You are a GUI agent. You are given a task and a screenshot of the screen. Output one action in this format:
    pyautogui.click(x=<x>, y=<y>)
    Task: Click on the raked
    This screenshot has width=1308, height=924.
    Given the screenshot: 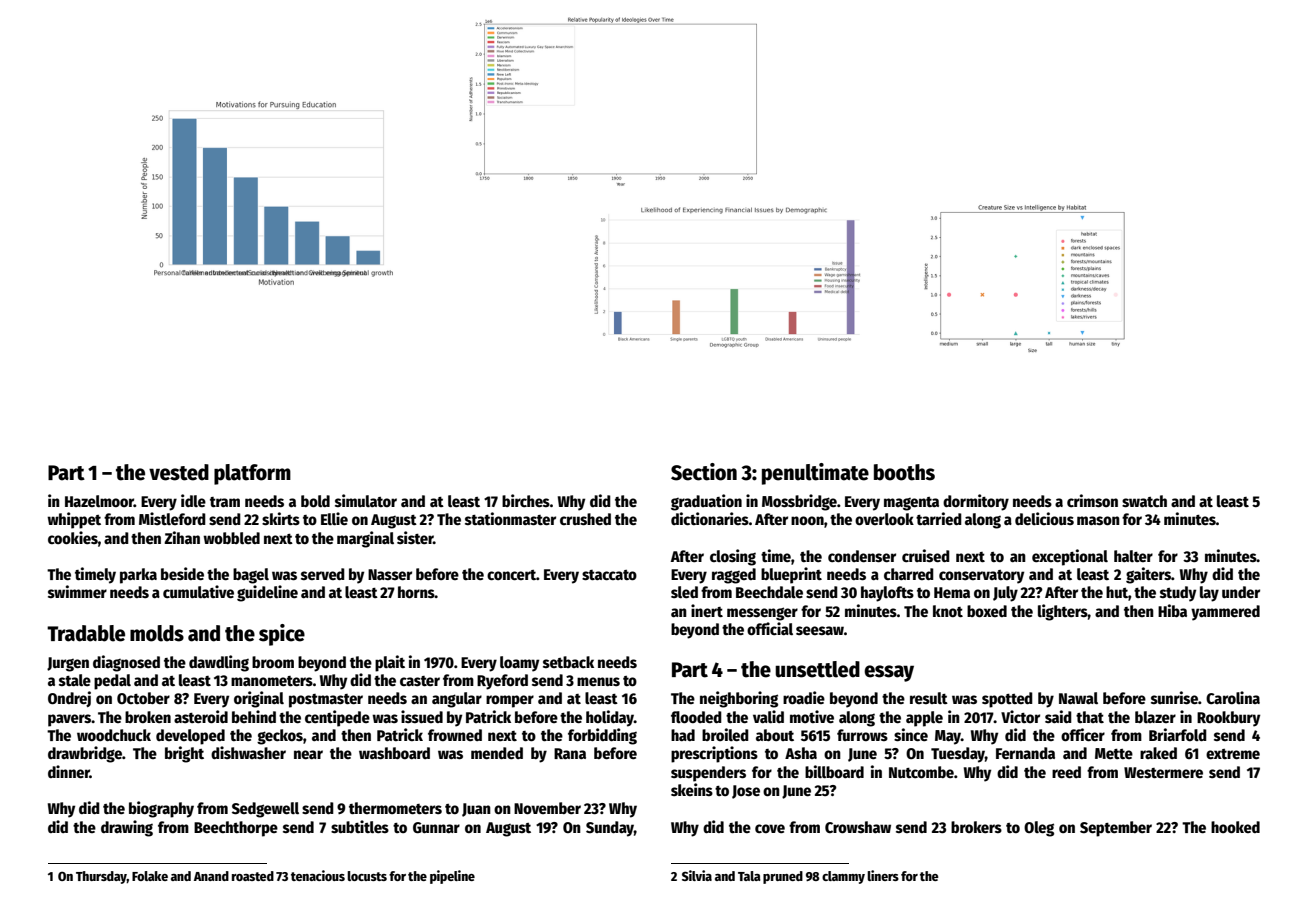 What is the action you would take?
    pyautogui.click(x=1158, y=753)
